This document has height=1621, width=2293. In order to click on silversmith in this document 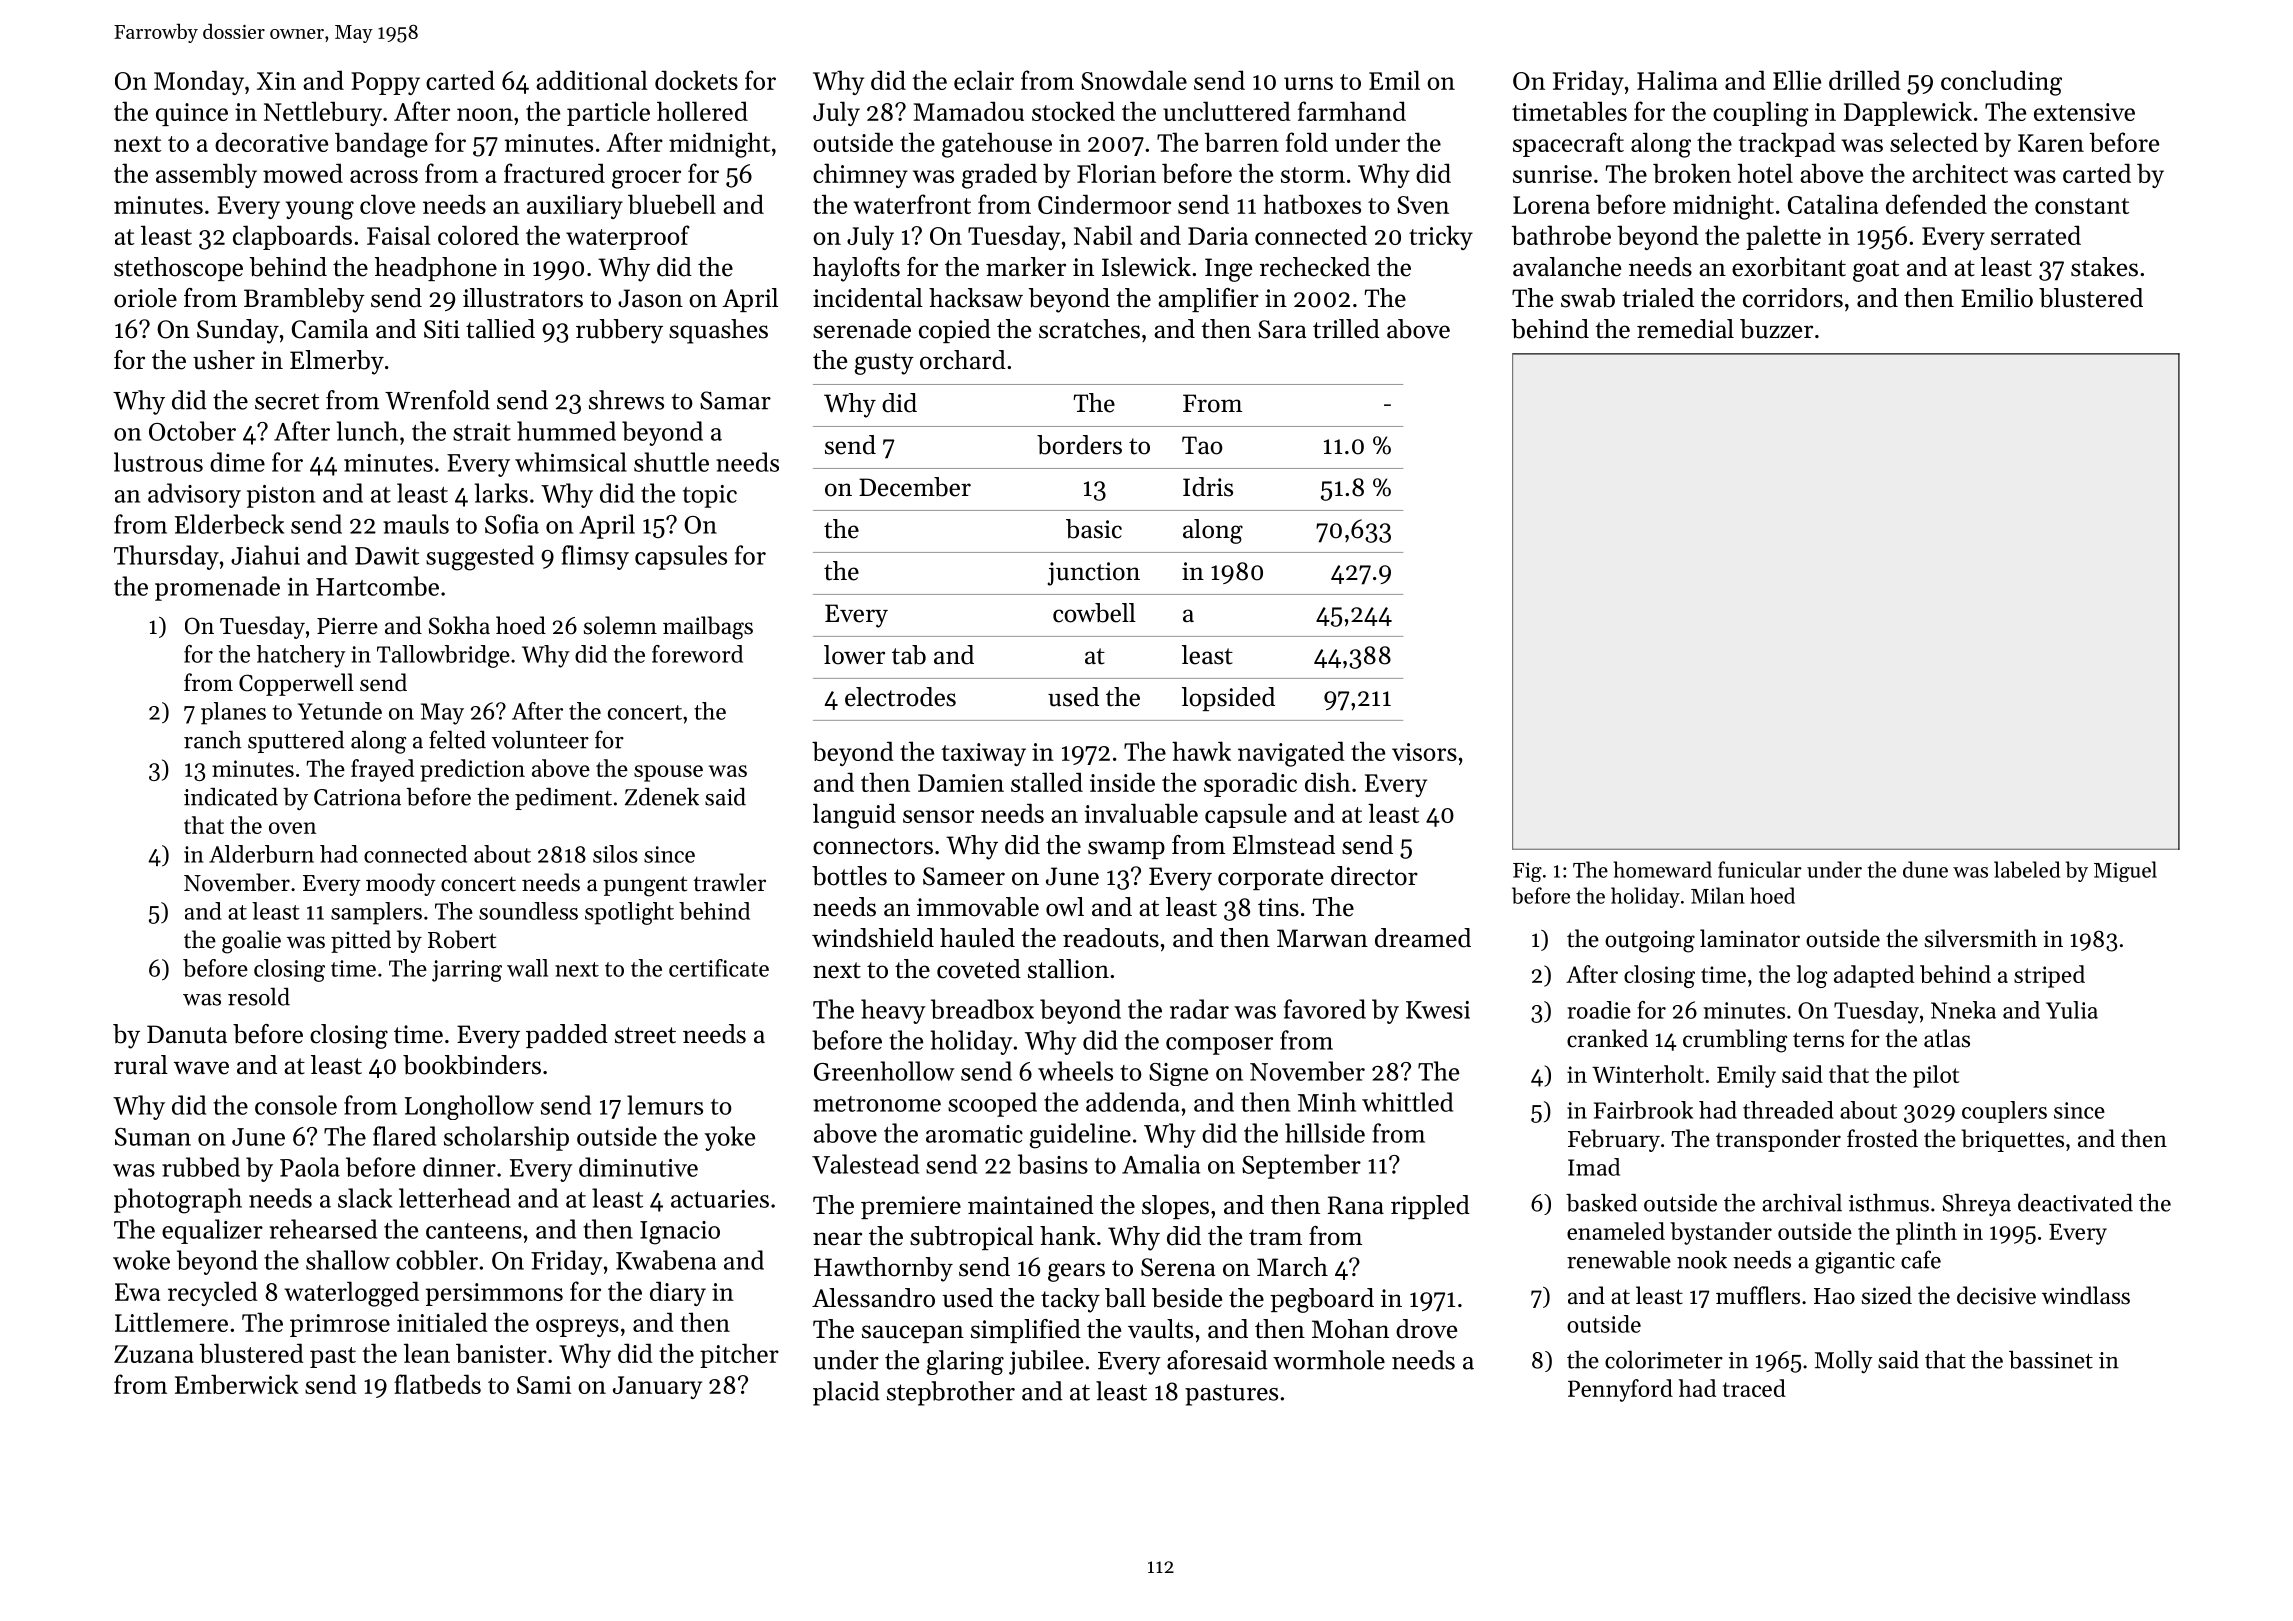, I will do `click(1981, 938)`.
